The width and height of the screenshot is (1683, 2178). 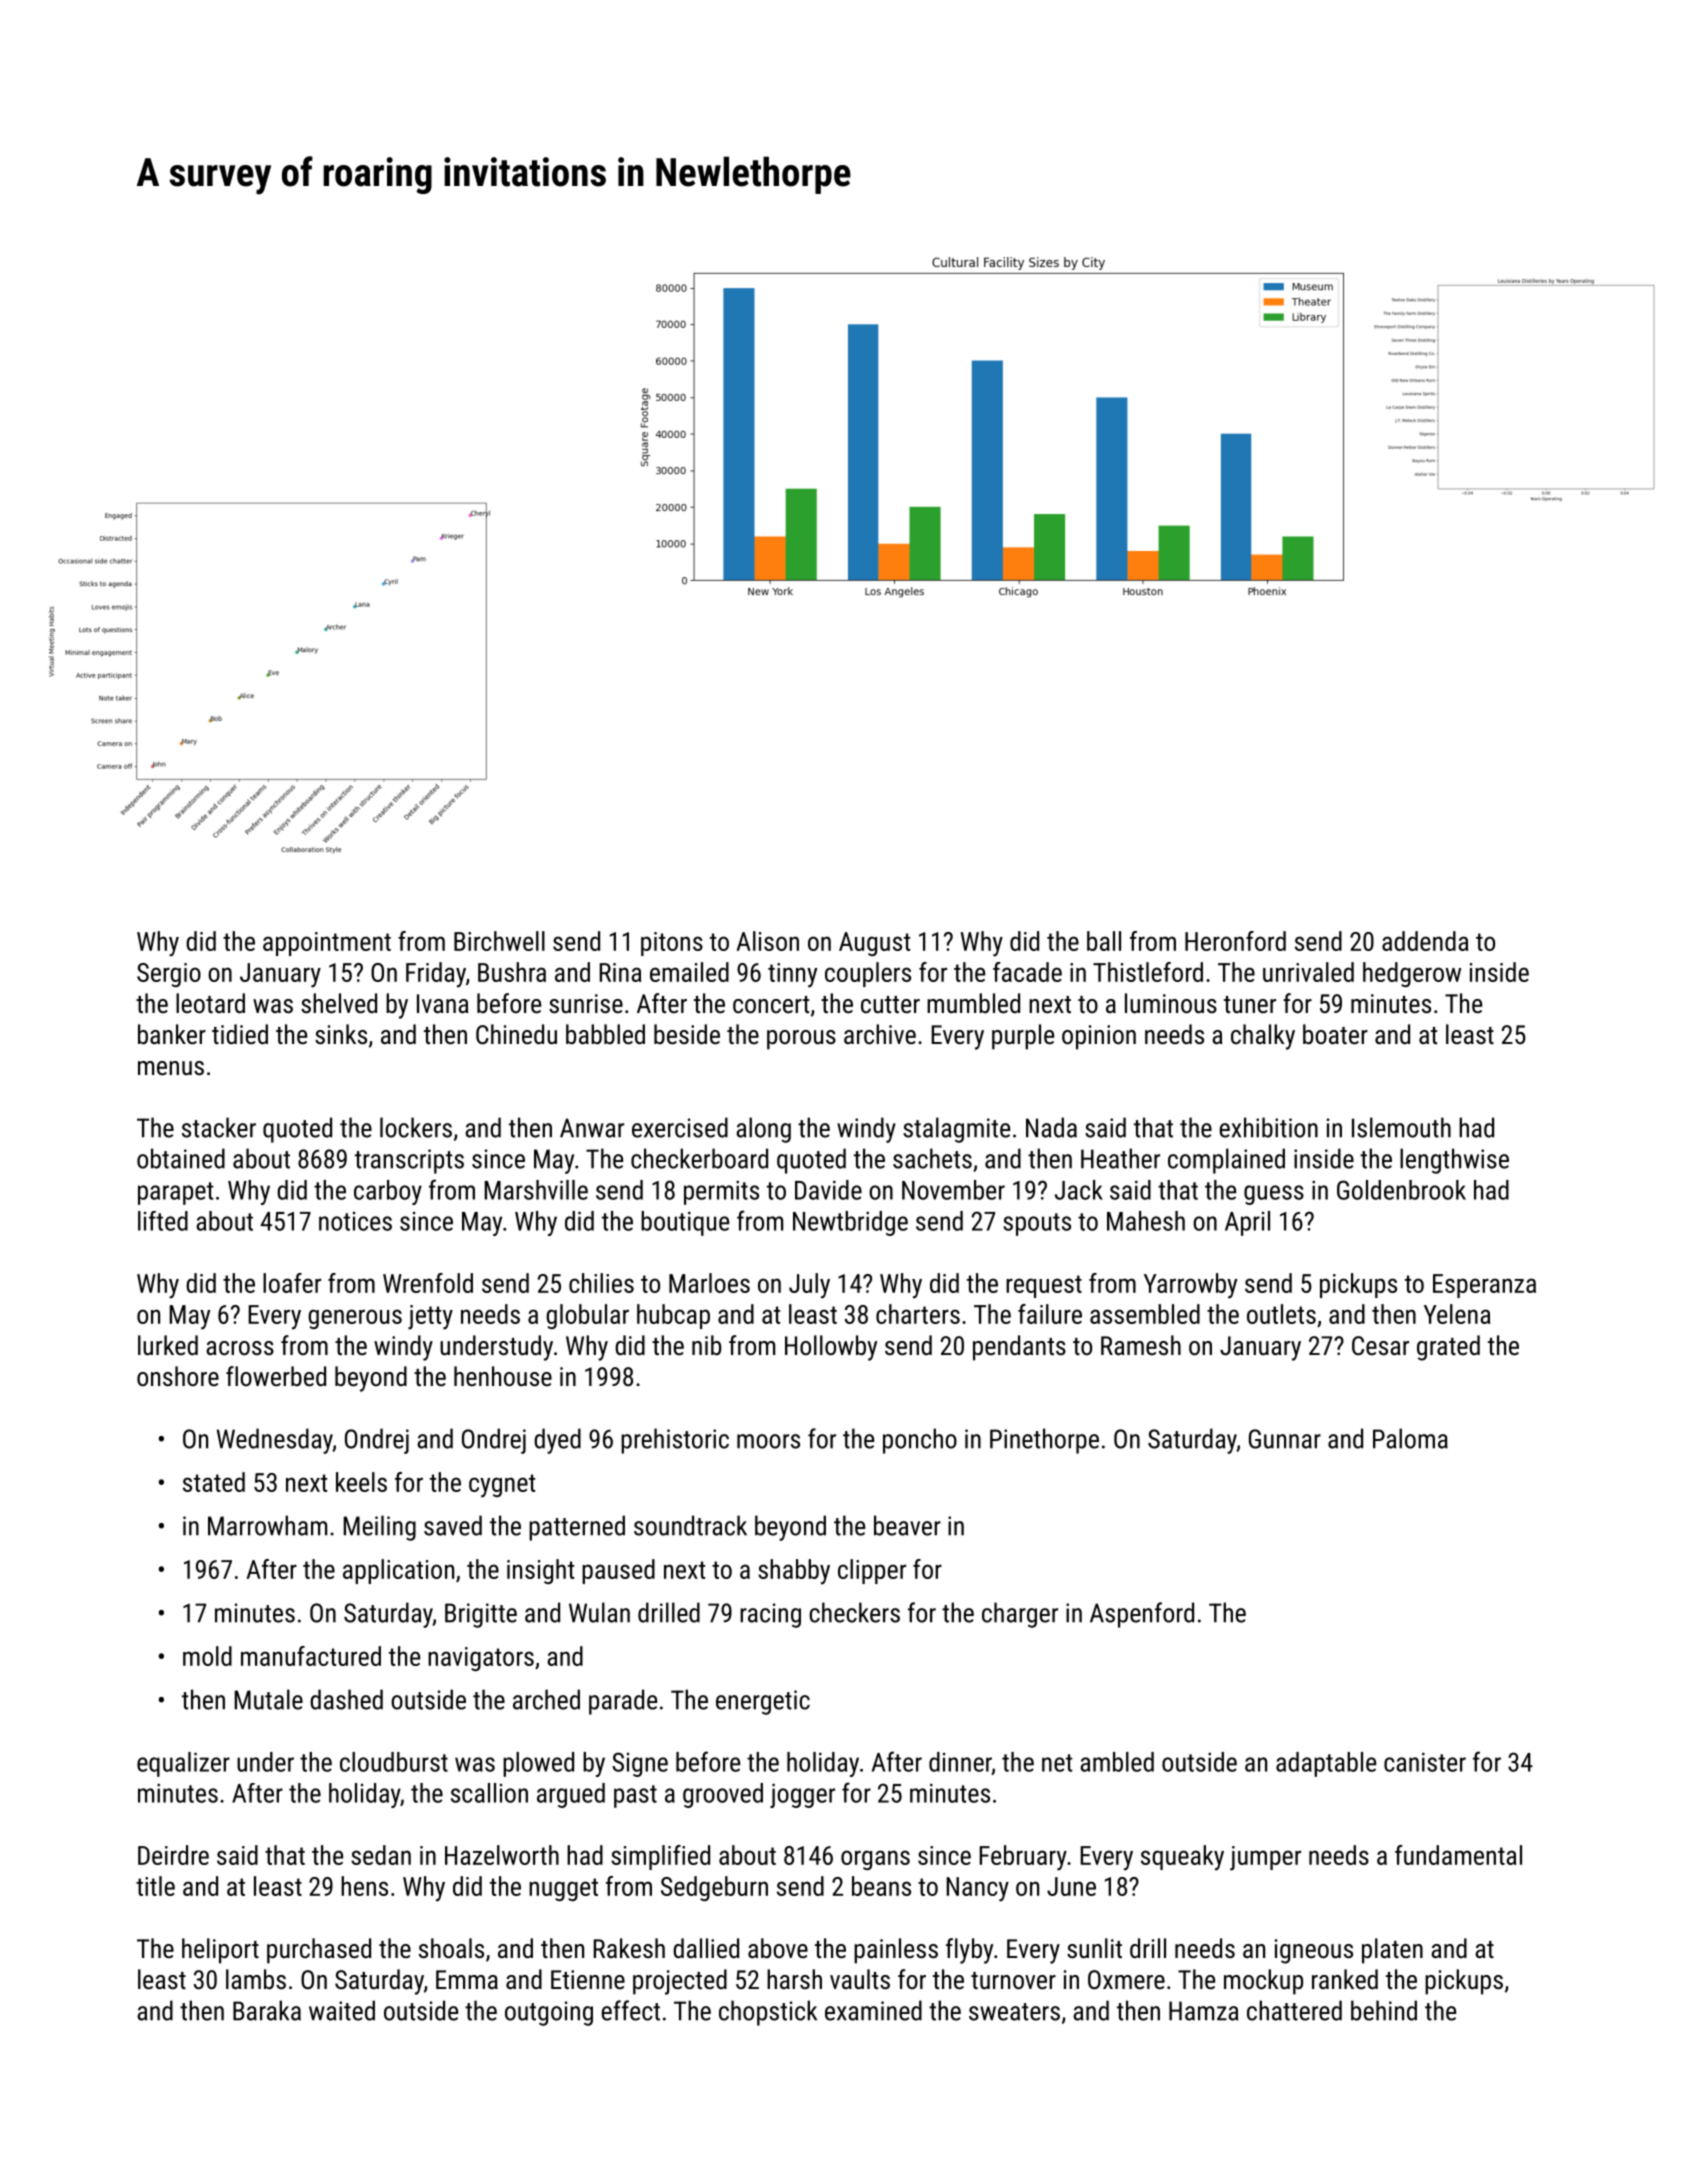 What do you see at coordinates (1384, 2010) in the screenshot?
I see `behind` at bounding box center [1384, 2010].
